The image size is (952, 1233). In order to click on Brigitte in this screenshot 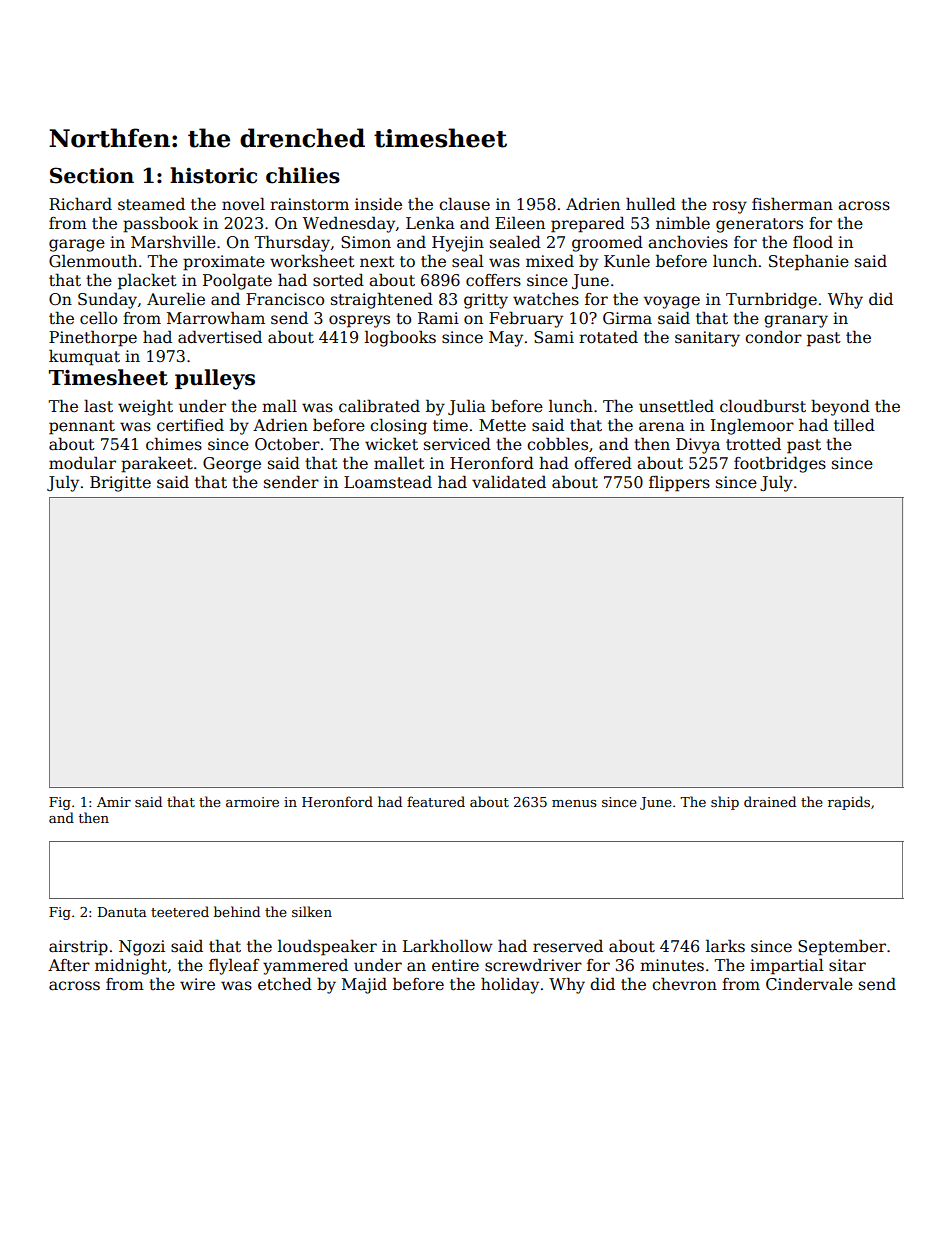, I will do `click(120, 484)`.
